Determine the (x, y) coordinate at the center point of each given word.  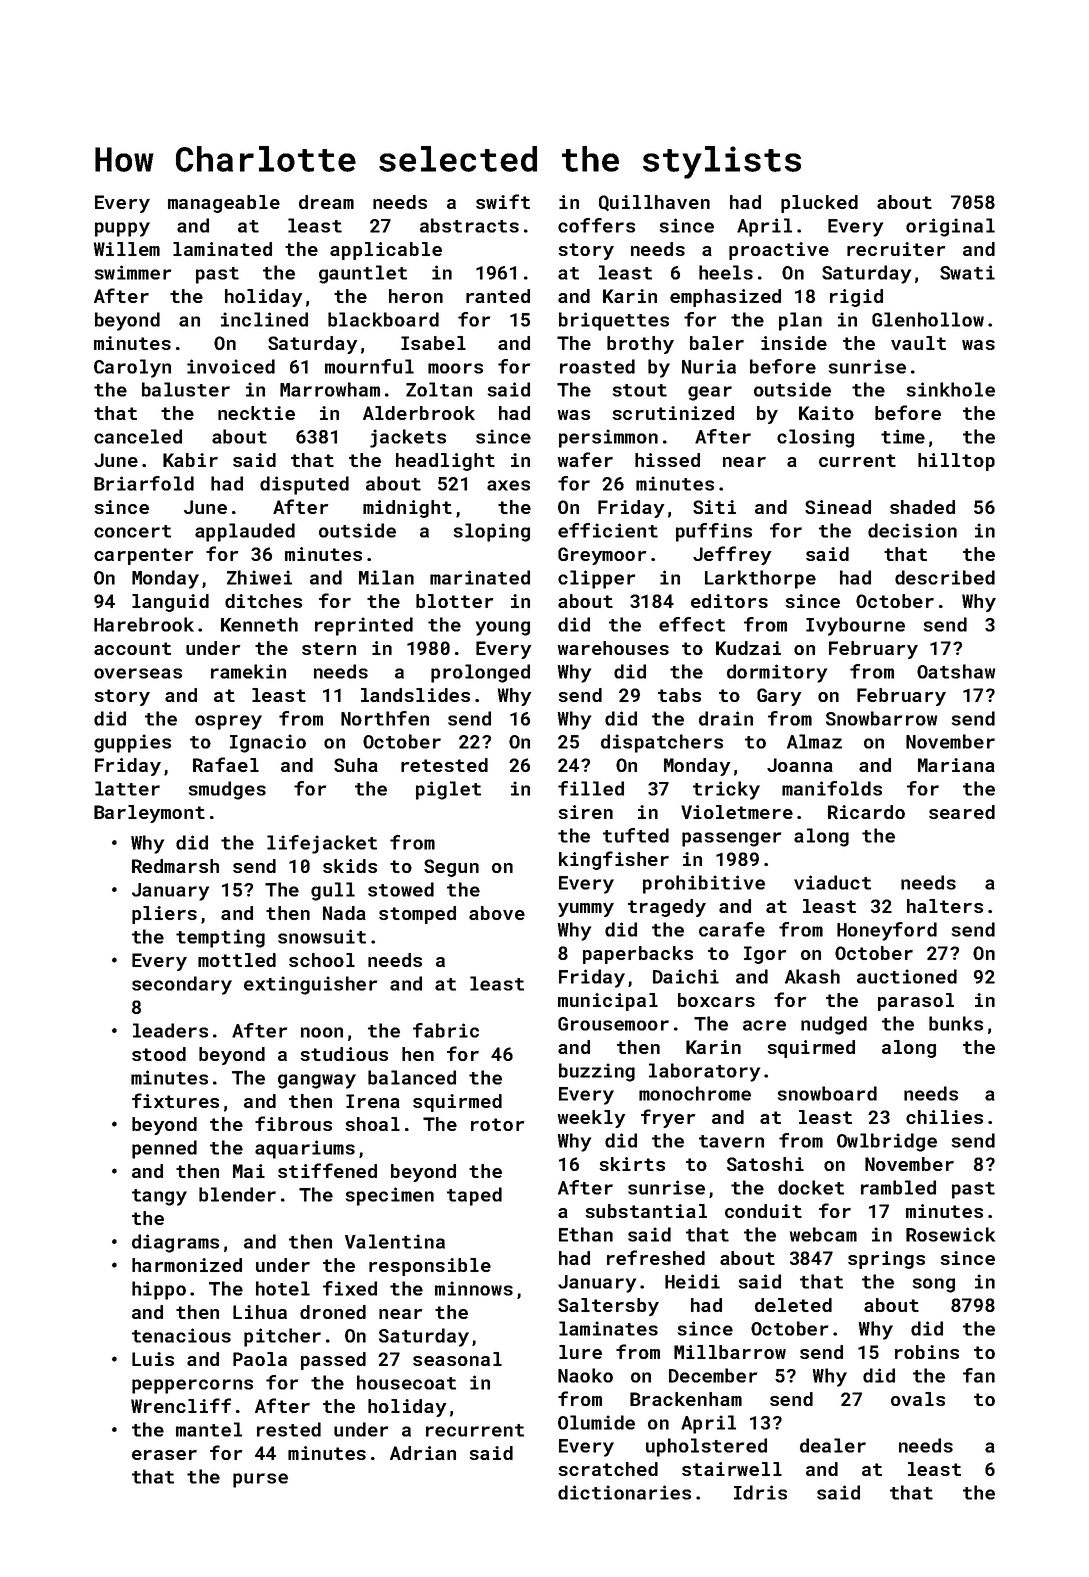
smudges (227, 790)
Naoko (585, 1375)
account (132, 648)
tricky (726, 790)
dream (326, 202)
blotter (455, 601)
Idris (760, 1492)
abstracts (469, 225)
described (945, 577)
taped (474, 1196)
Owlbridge (887, 1142)
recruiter (896, 249)
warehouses (613, 648)
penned (164, 1149)
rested (289, 1429)
